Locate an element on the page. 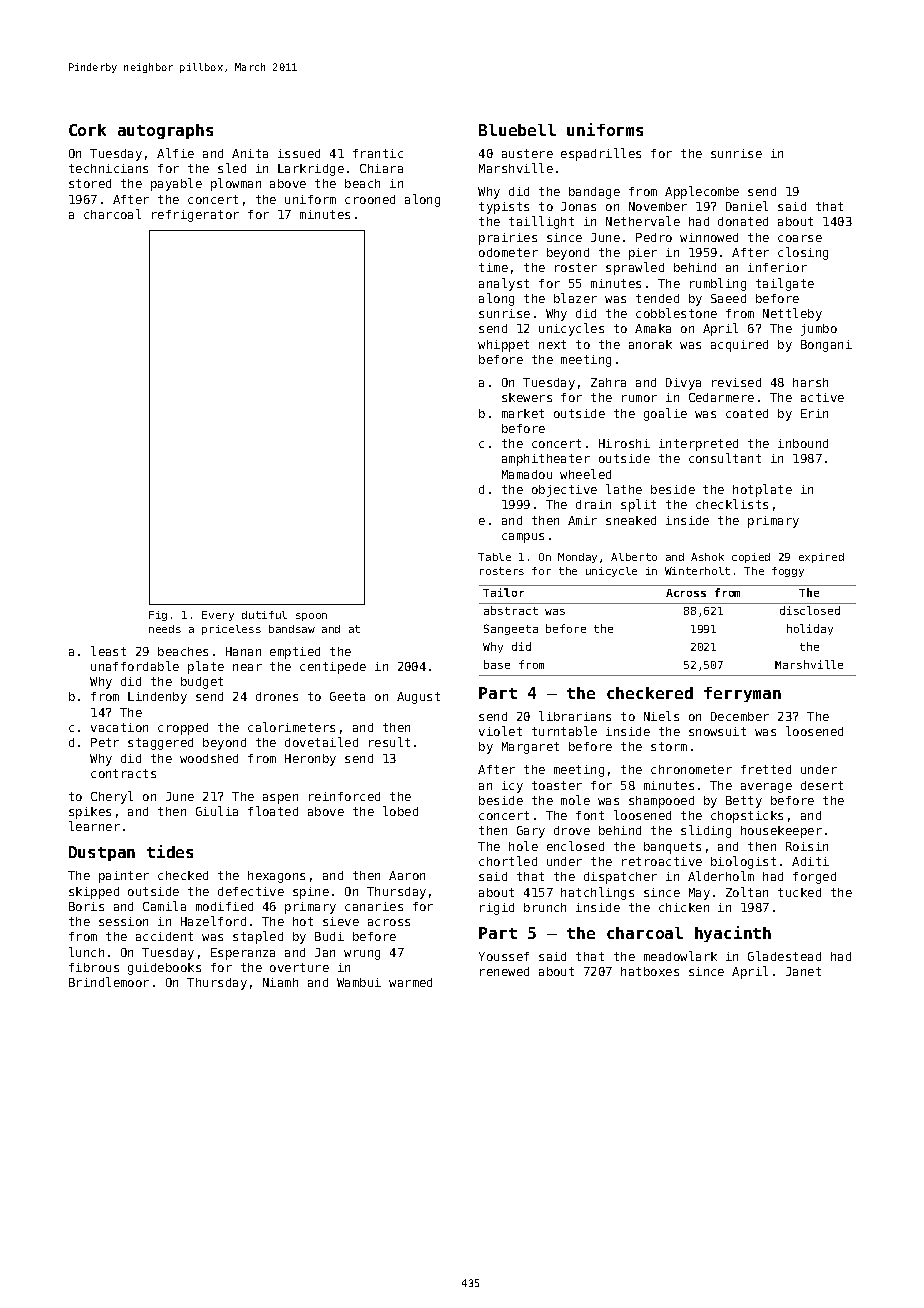 The image size is (924, 1308). payable is located at coordinates (176, 184).
